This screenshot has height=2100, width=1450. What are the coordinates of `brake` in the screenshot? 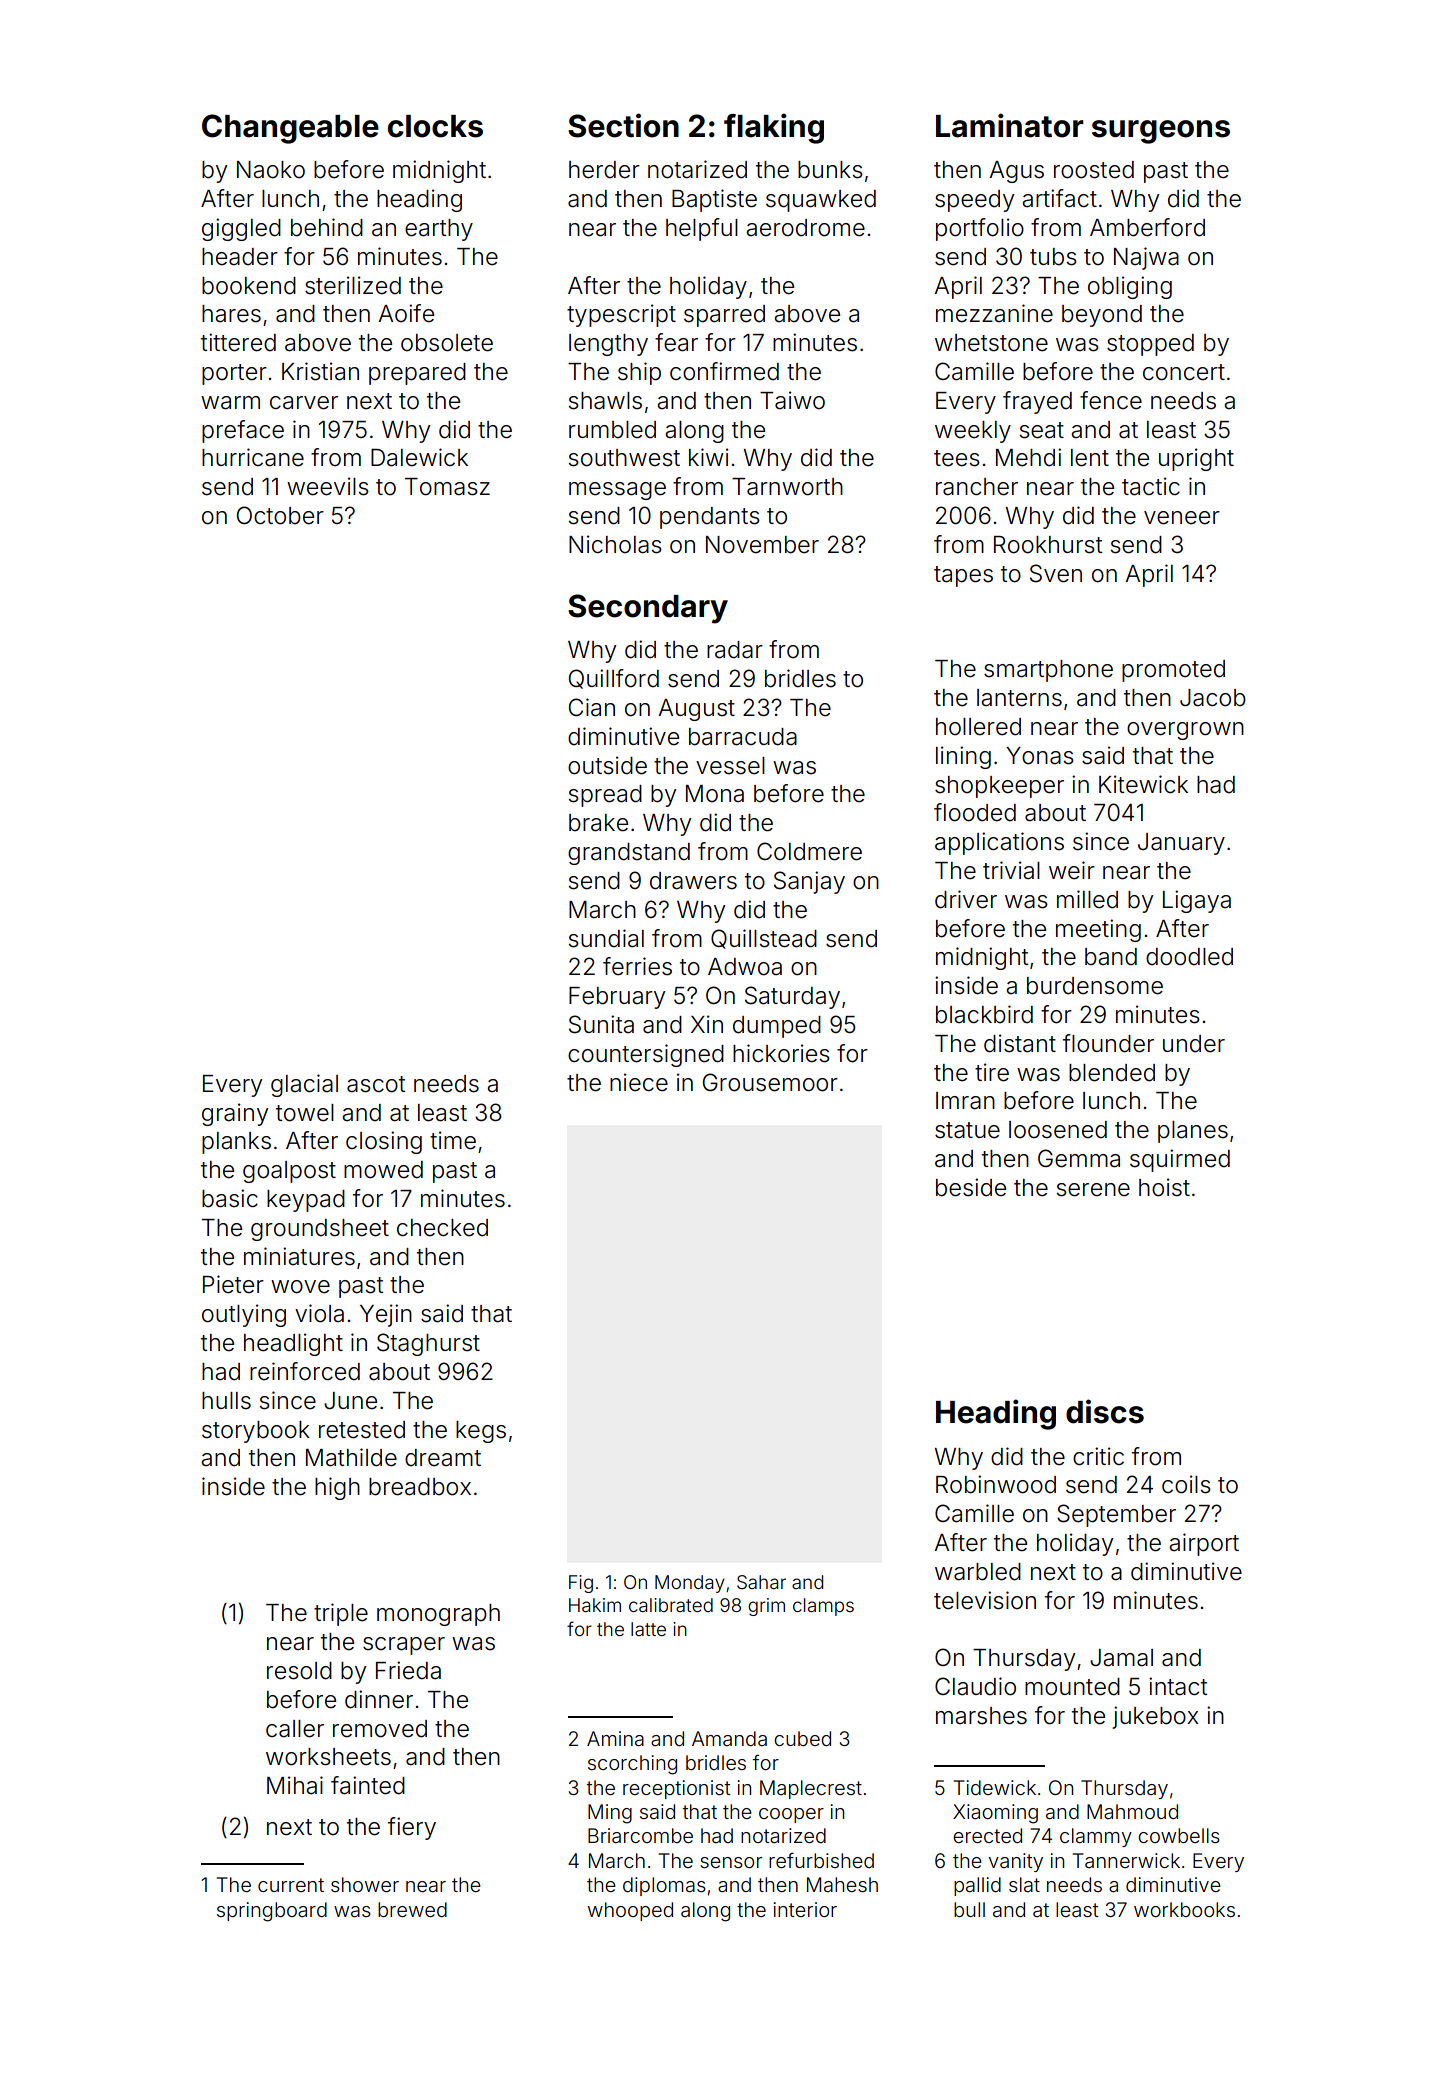 It's located at (598, 823).
